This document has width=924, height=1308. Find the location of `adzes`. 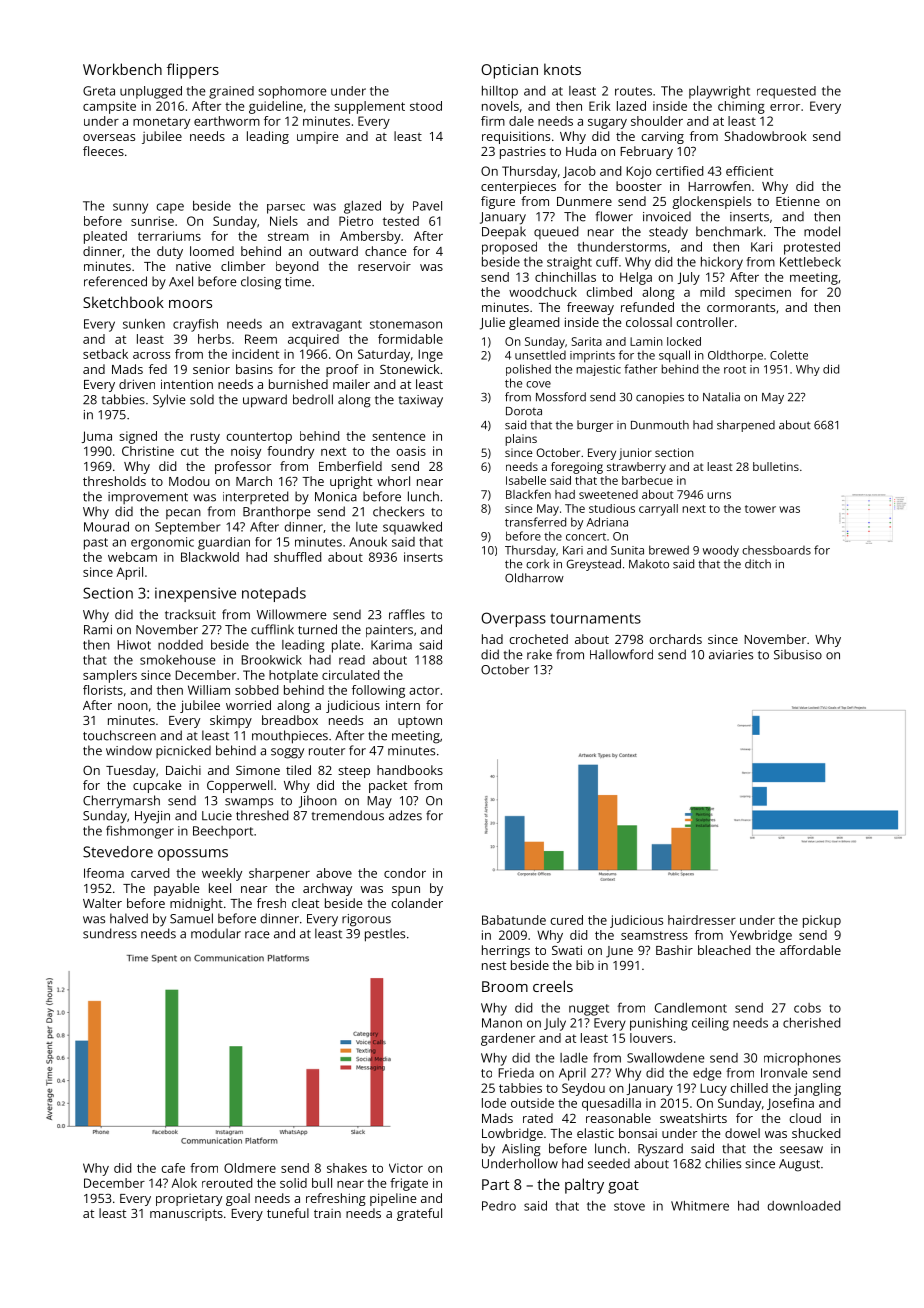

adzes is located at coordinates (405, 815).
